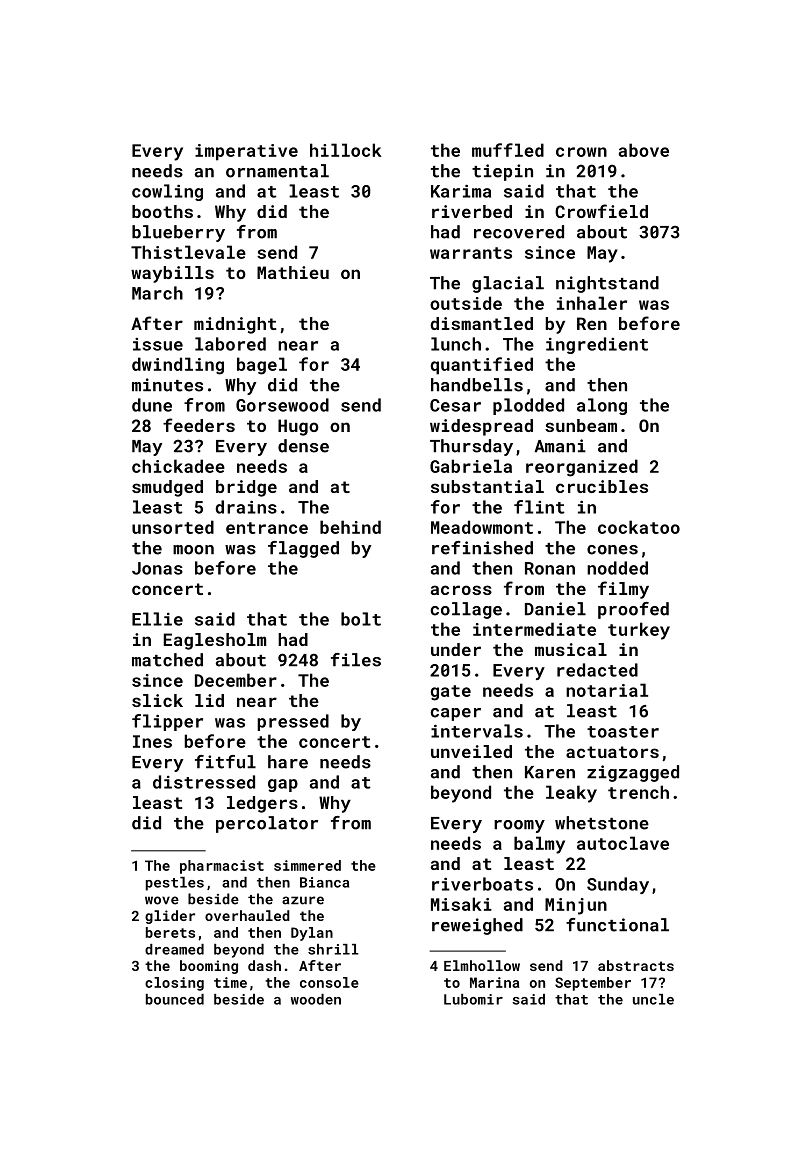  Describe the element at coordinates (157, 619) in the screenshot. I see `Ellie` at that location.
